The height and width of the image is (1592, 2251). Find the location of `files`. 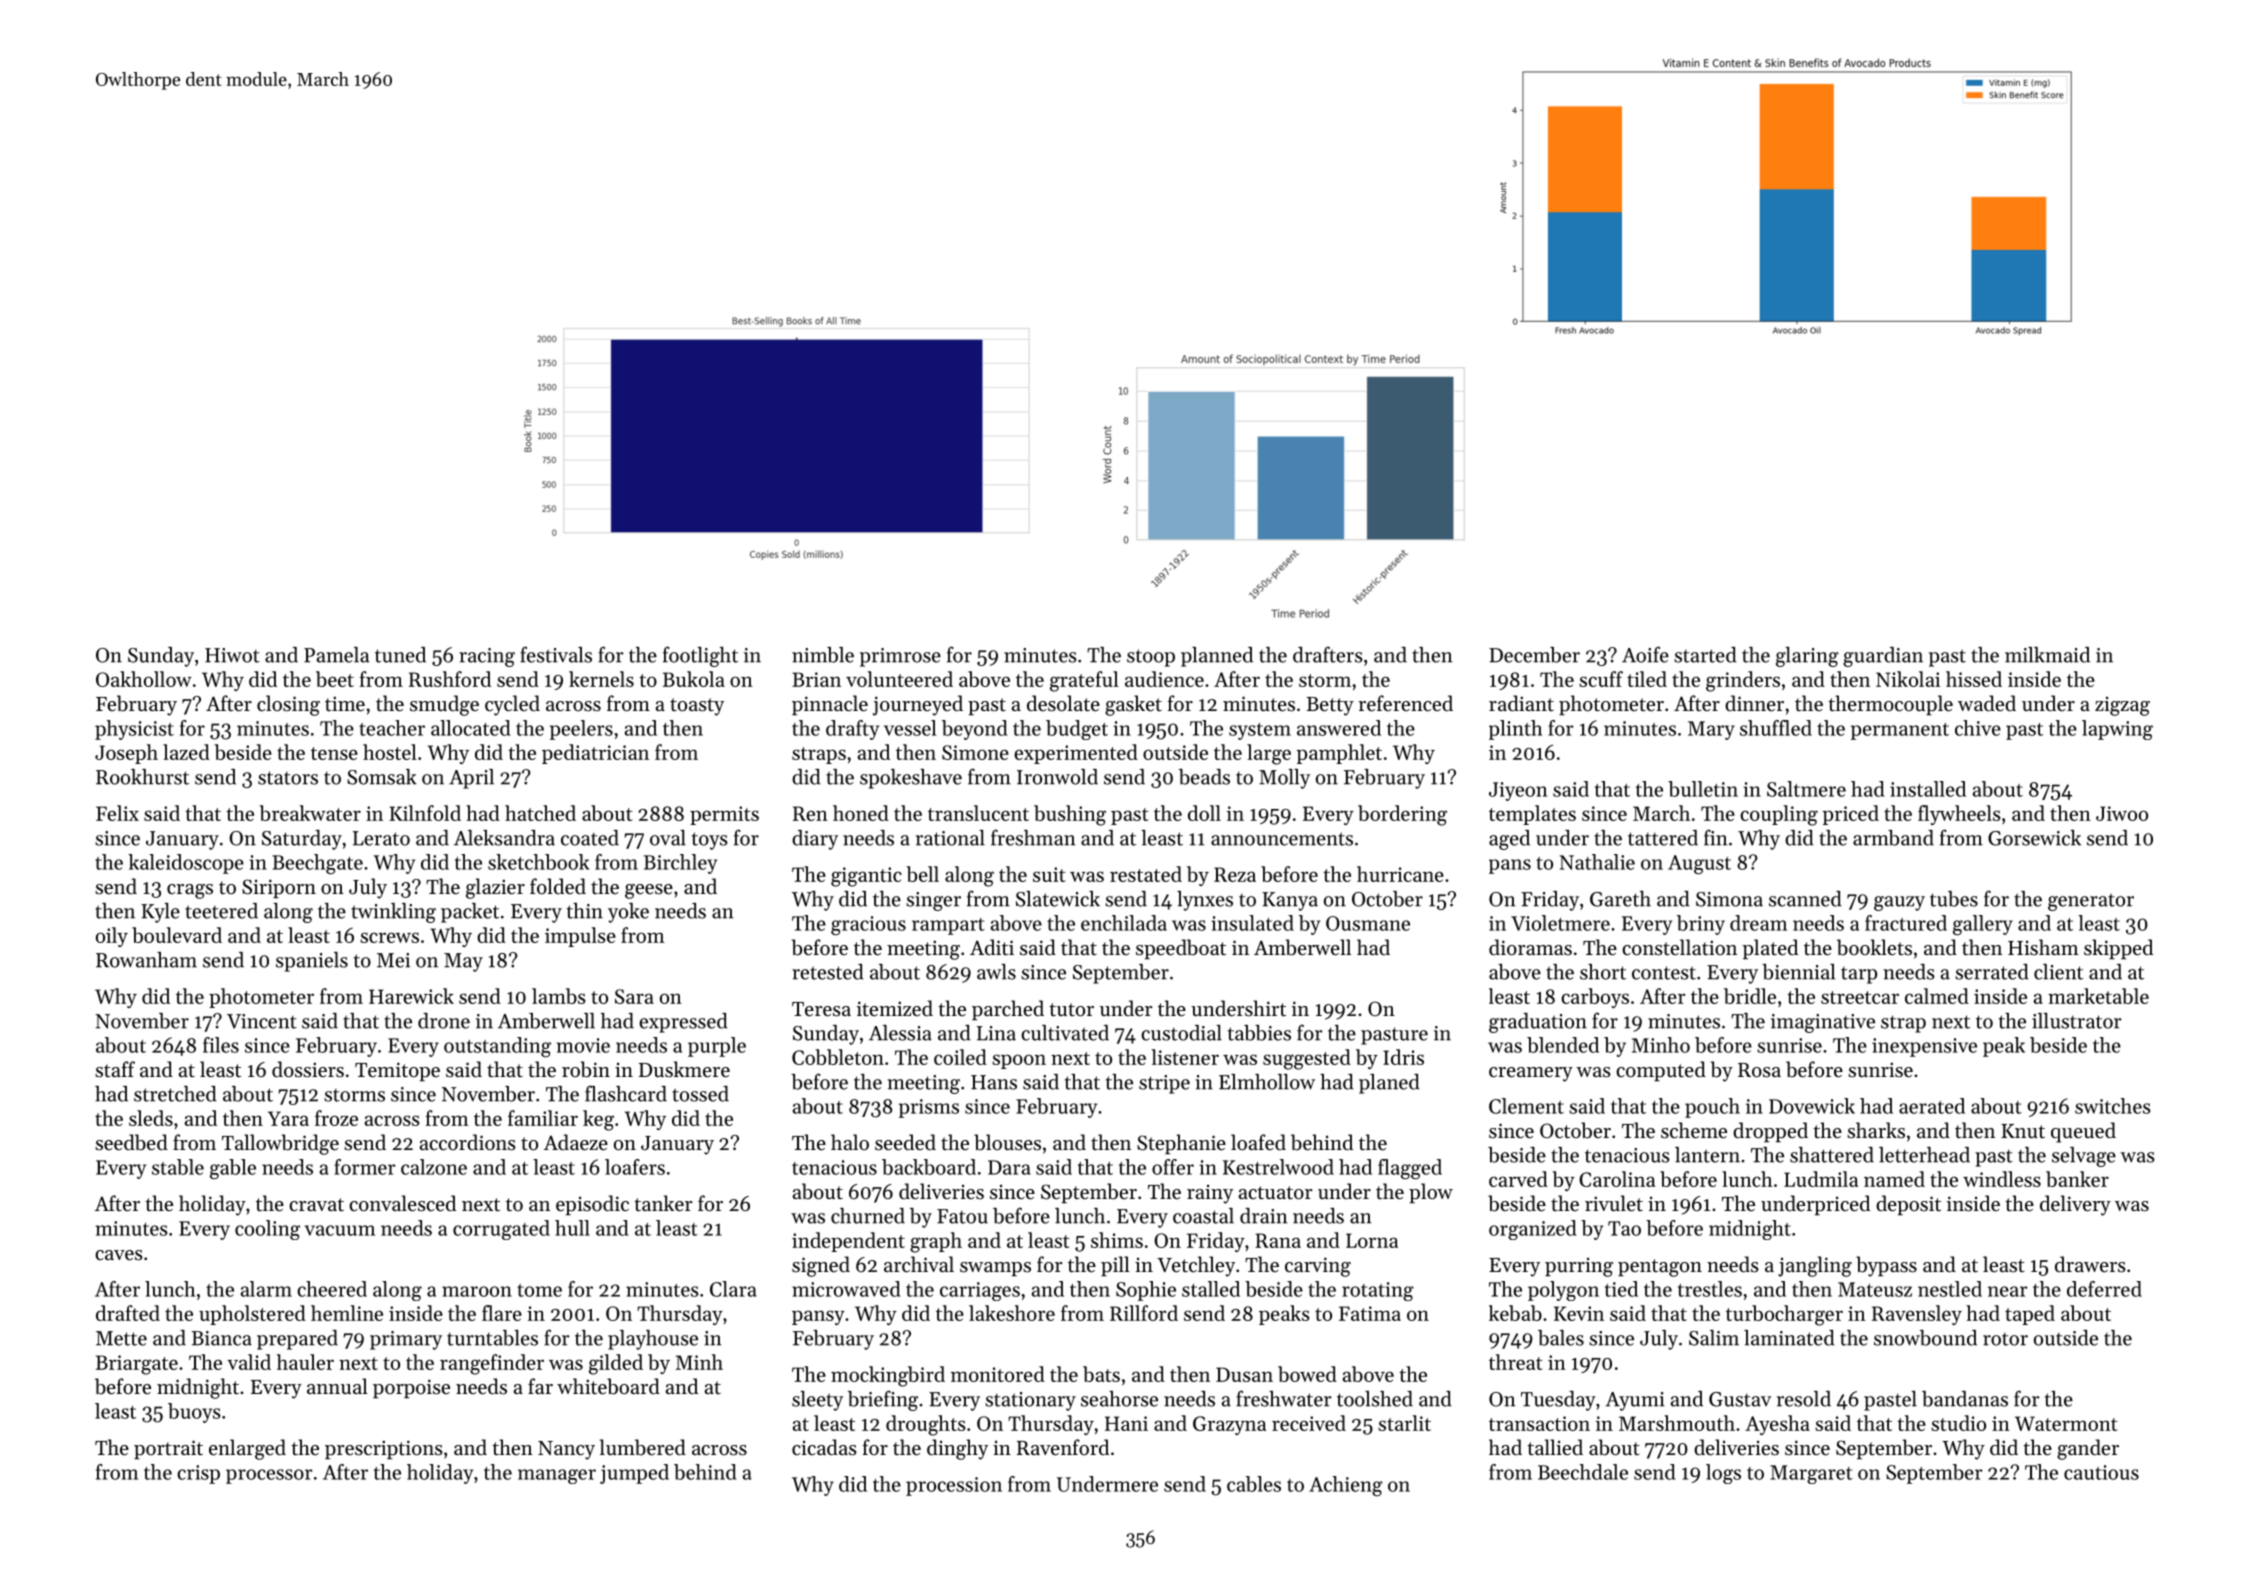

files is located at coordinates (221, 1045).
